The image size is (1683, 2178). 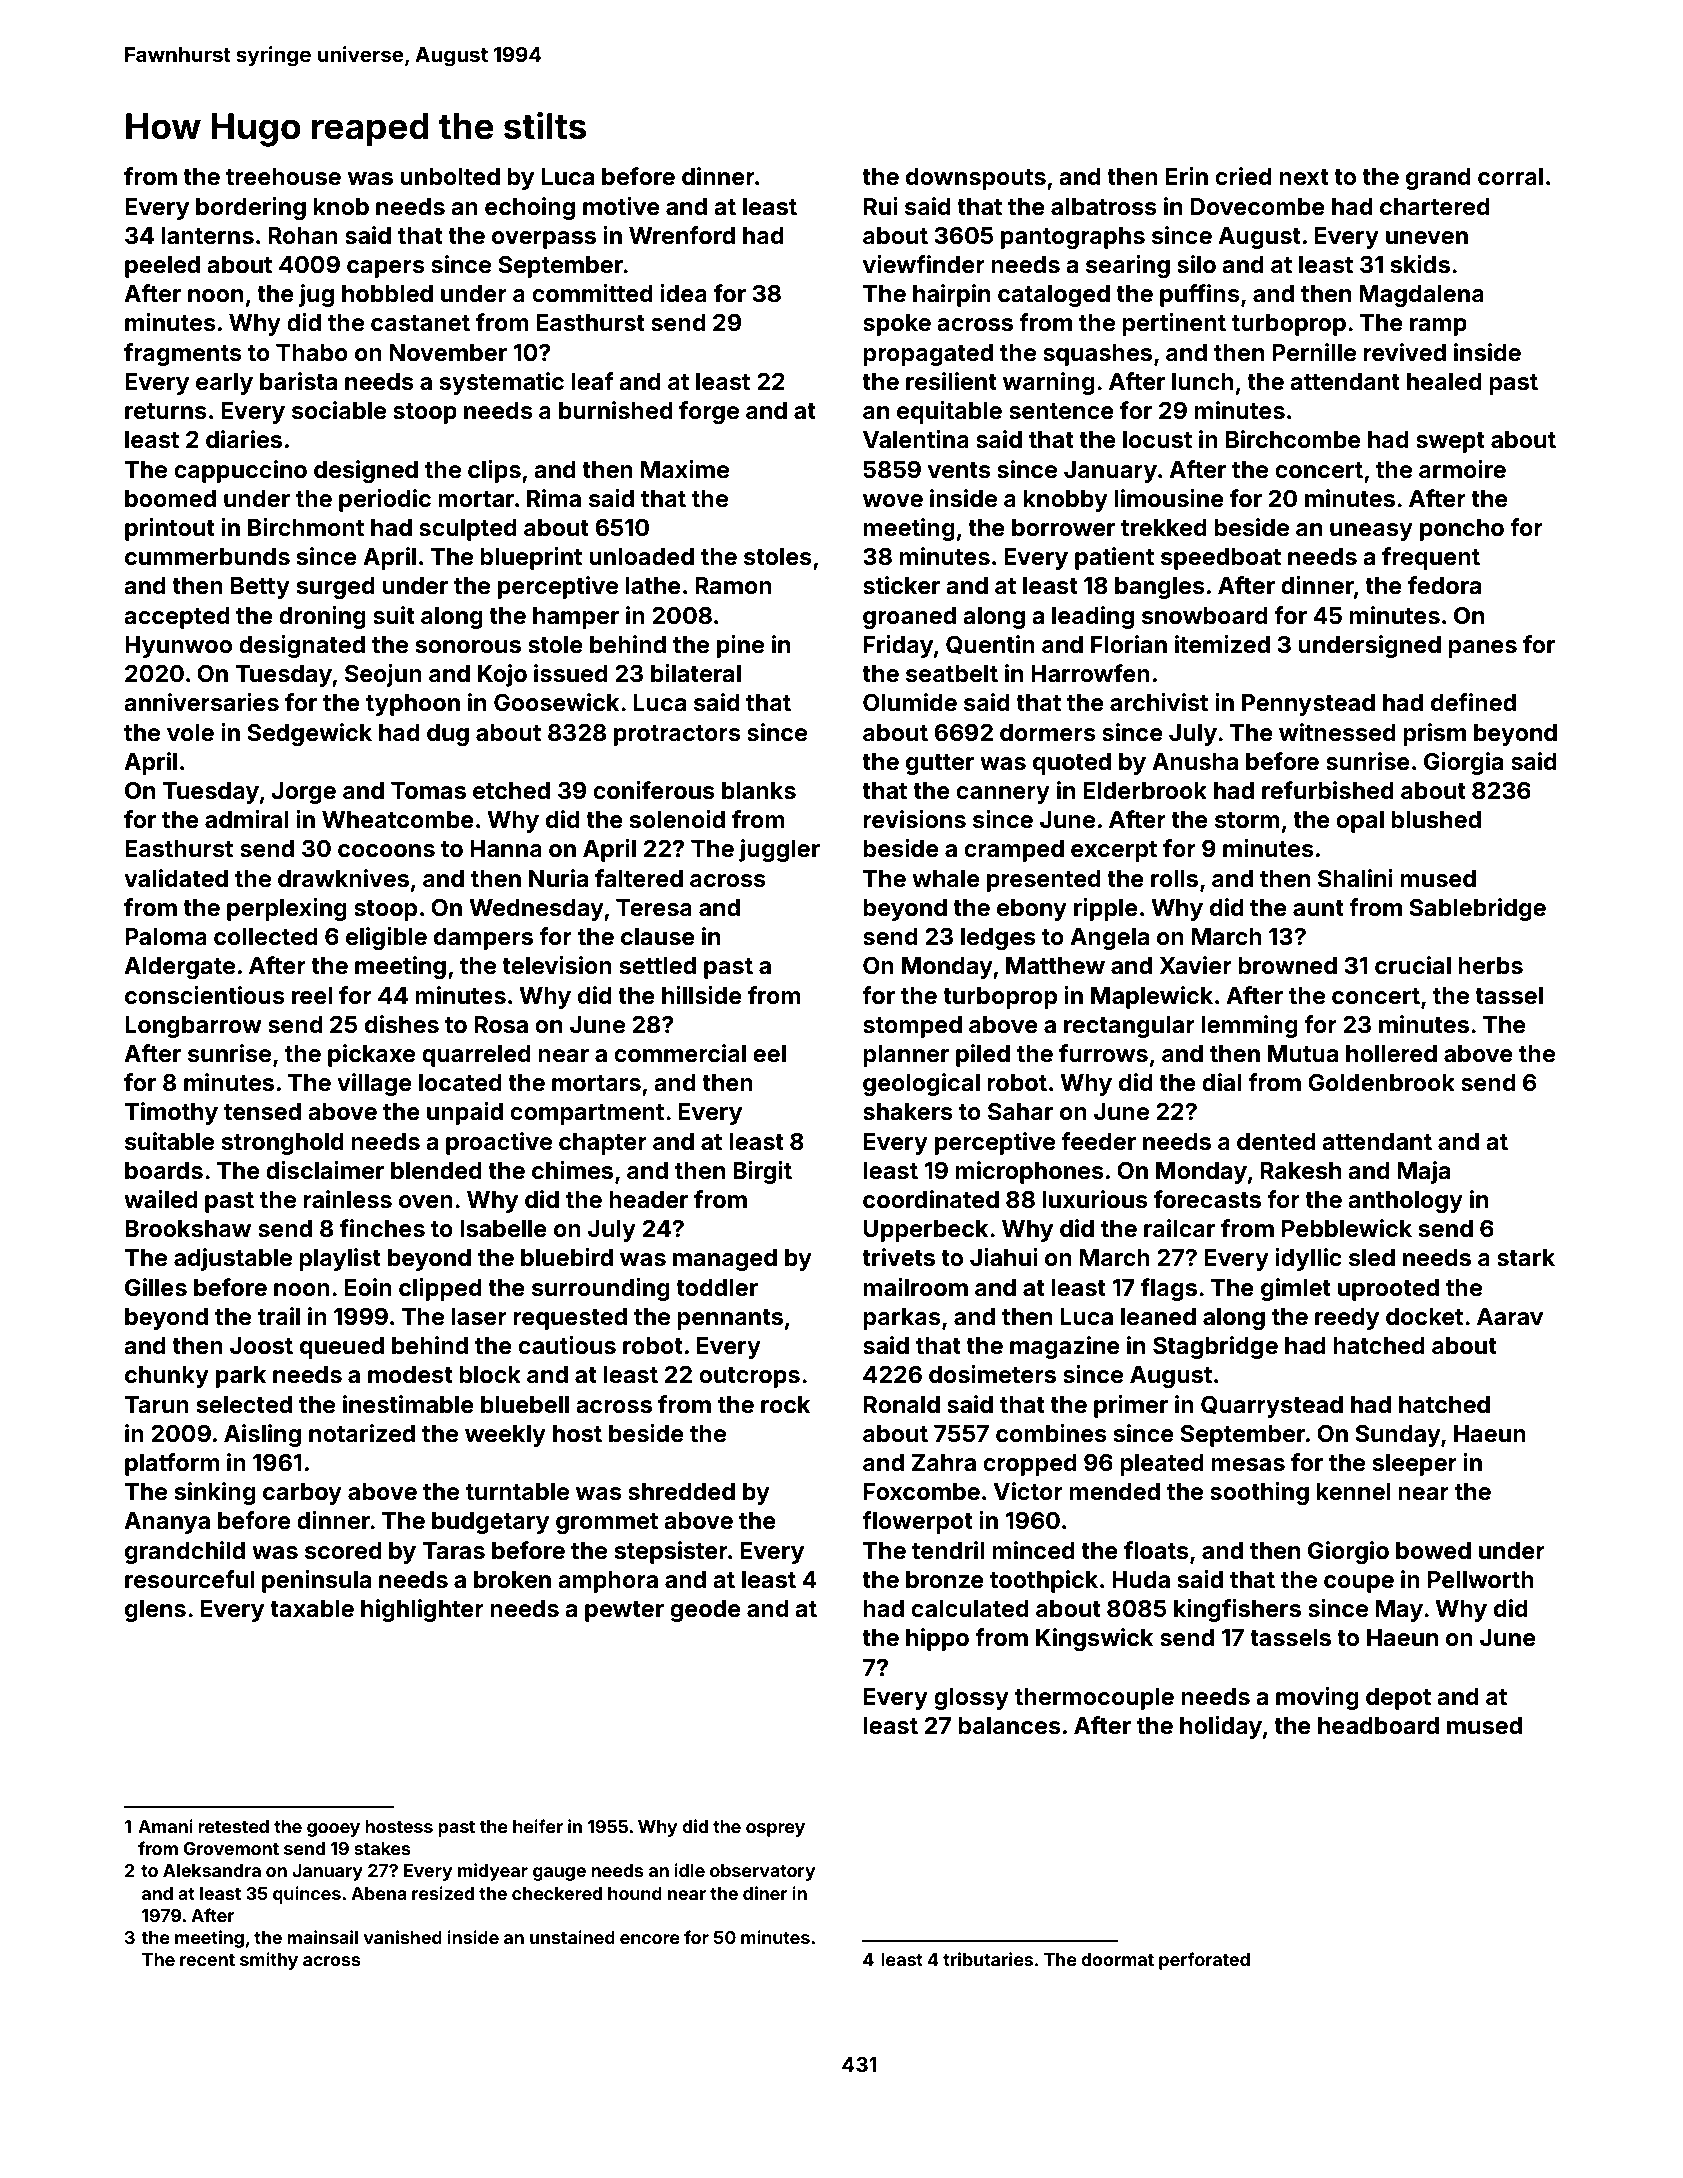 I want to click on osprey, so click(x=775, y=1830).
